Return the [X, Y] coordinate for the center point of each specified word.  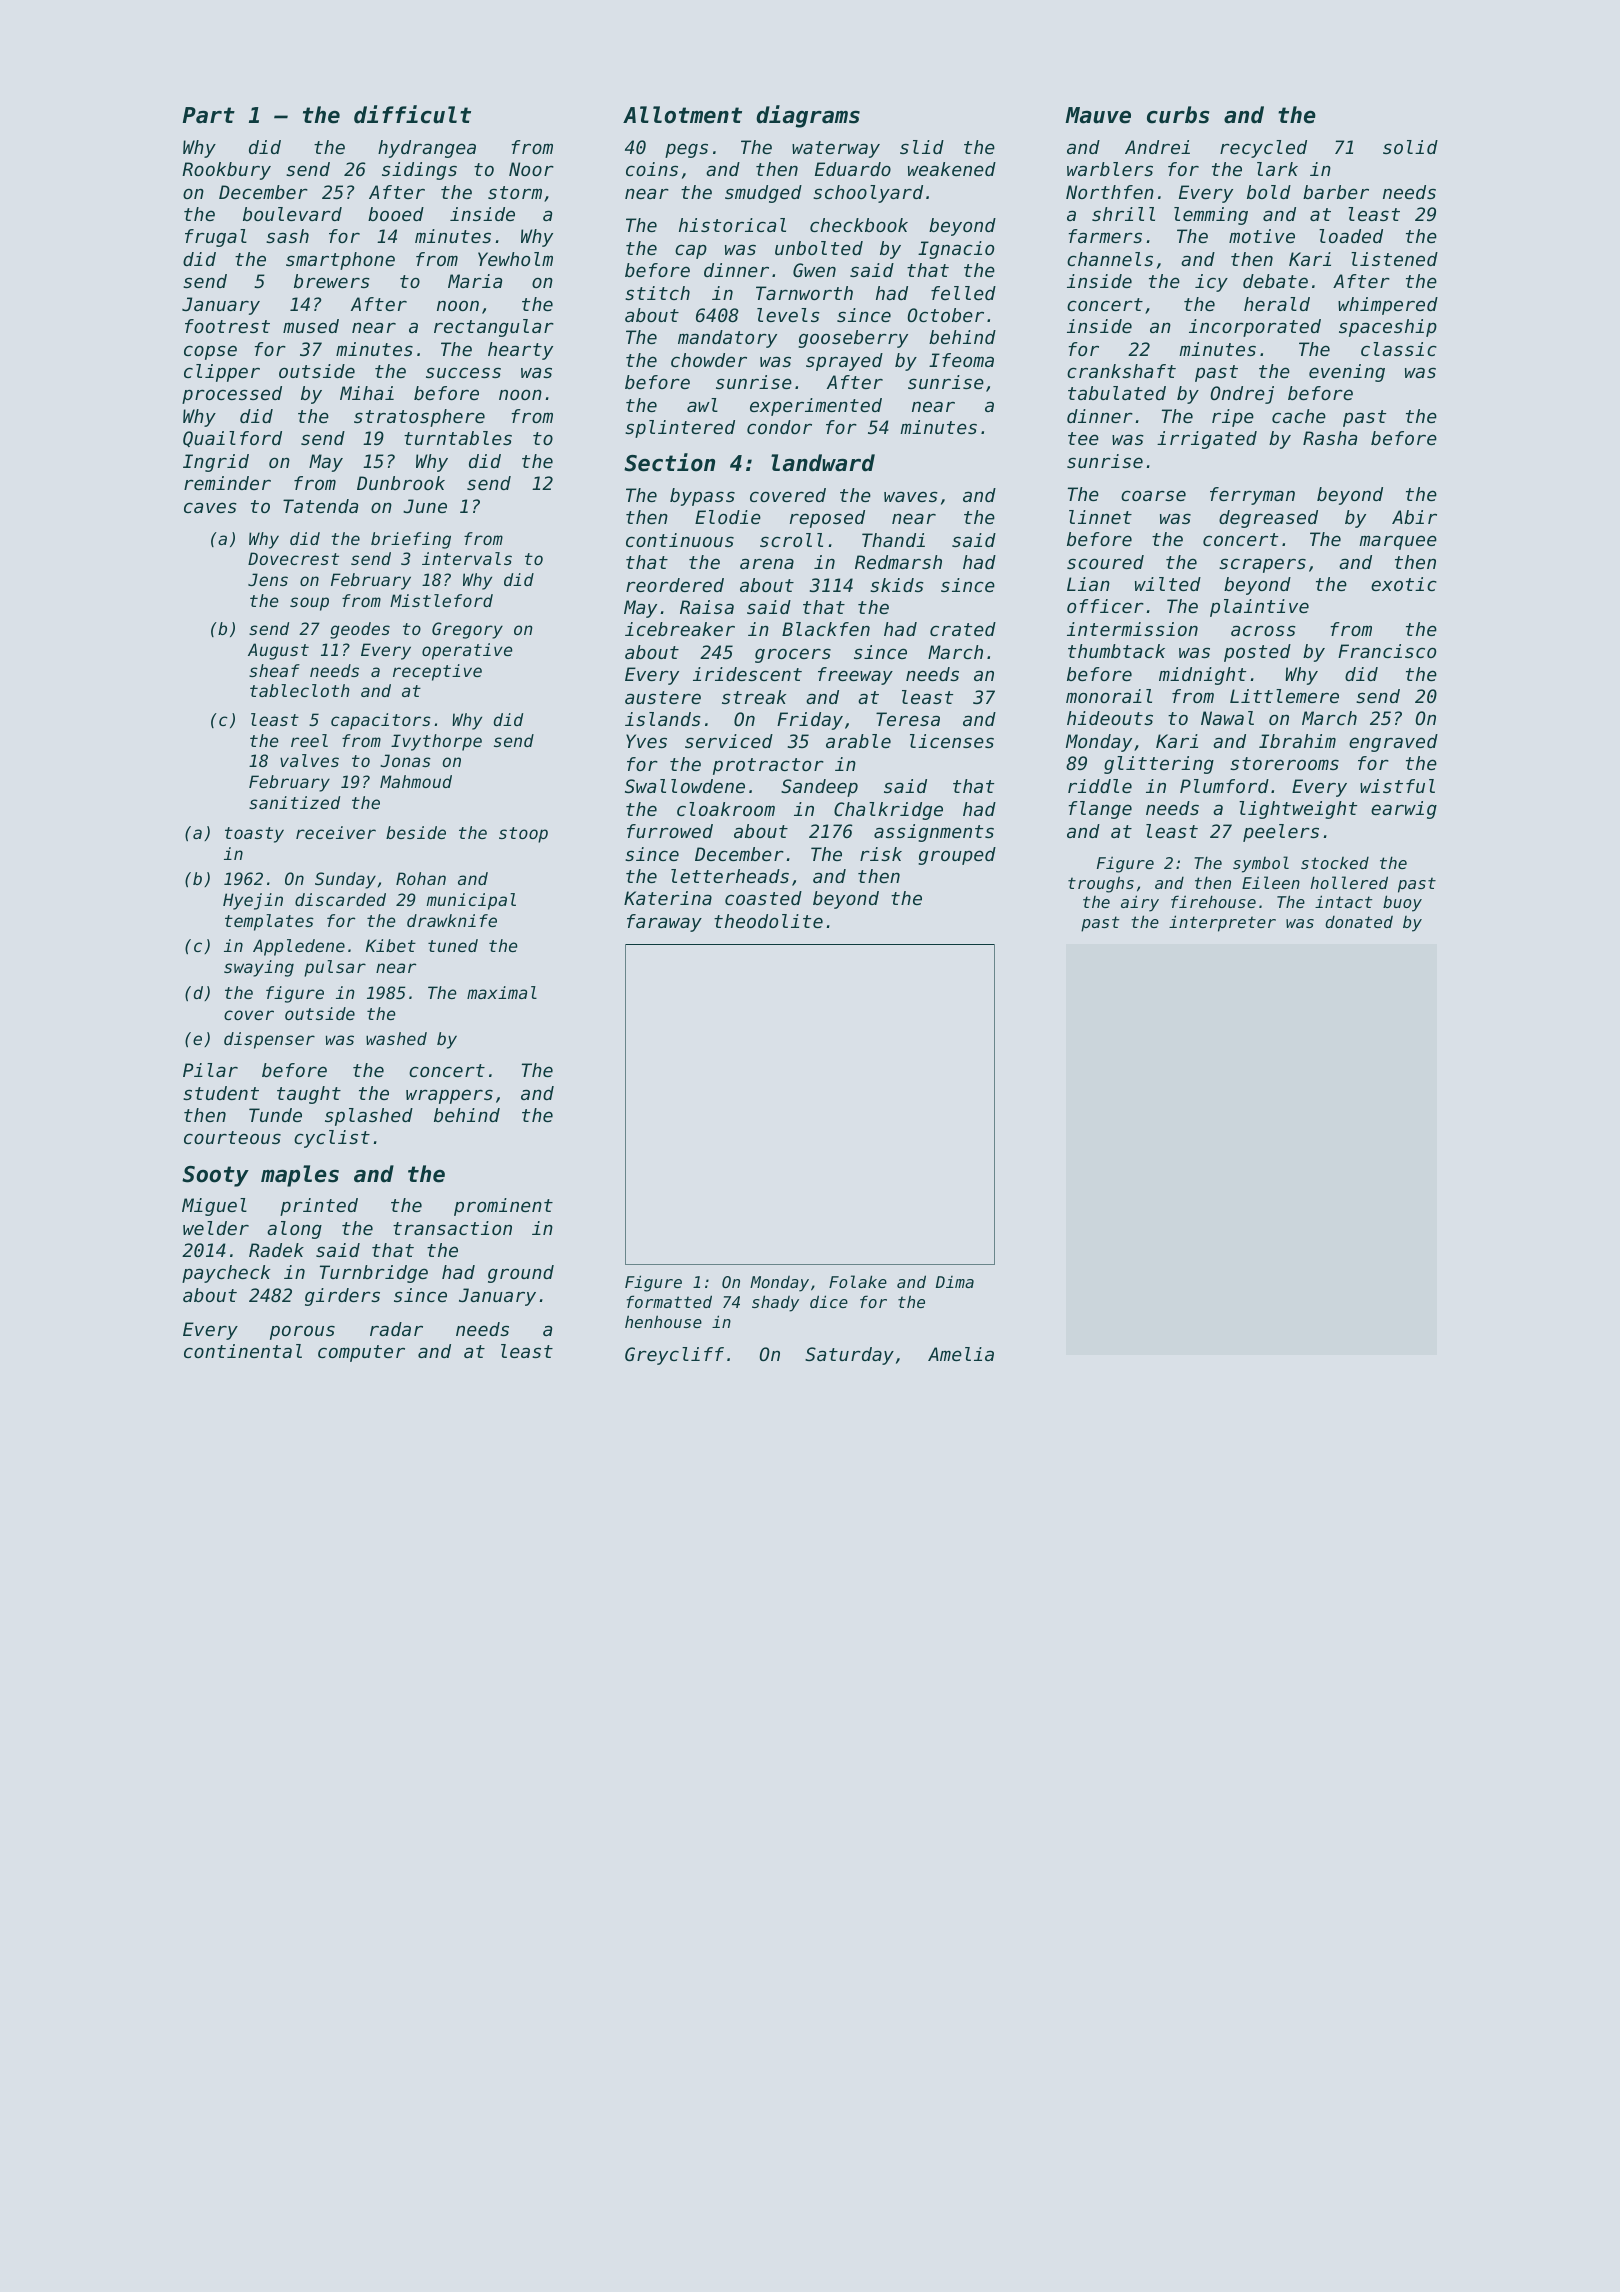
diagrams [808, 116]
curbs [1178, 115]
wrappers [449, 1096]
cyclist [332, 1139]
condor [779, 427]
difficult [412, 114]
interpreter [1222, 923]
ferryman [1252, 496]
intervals [467, 558]
